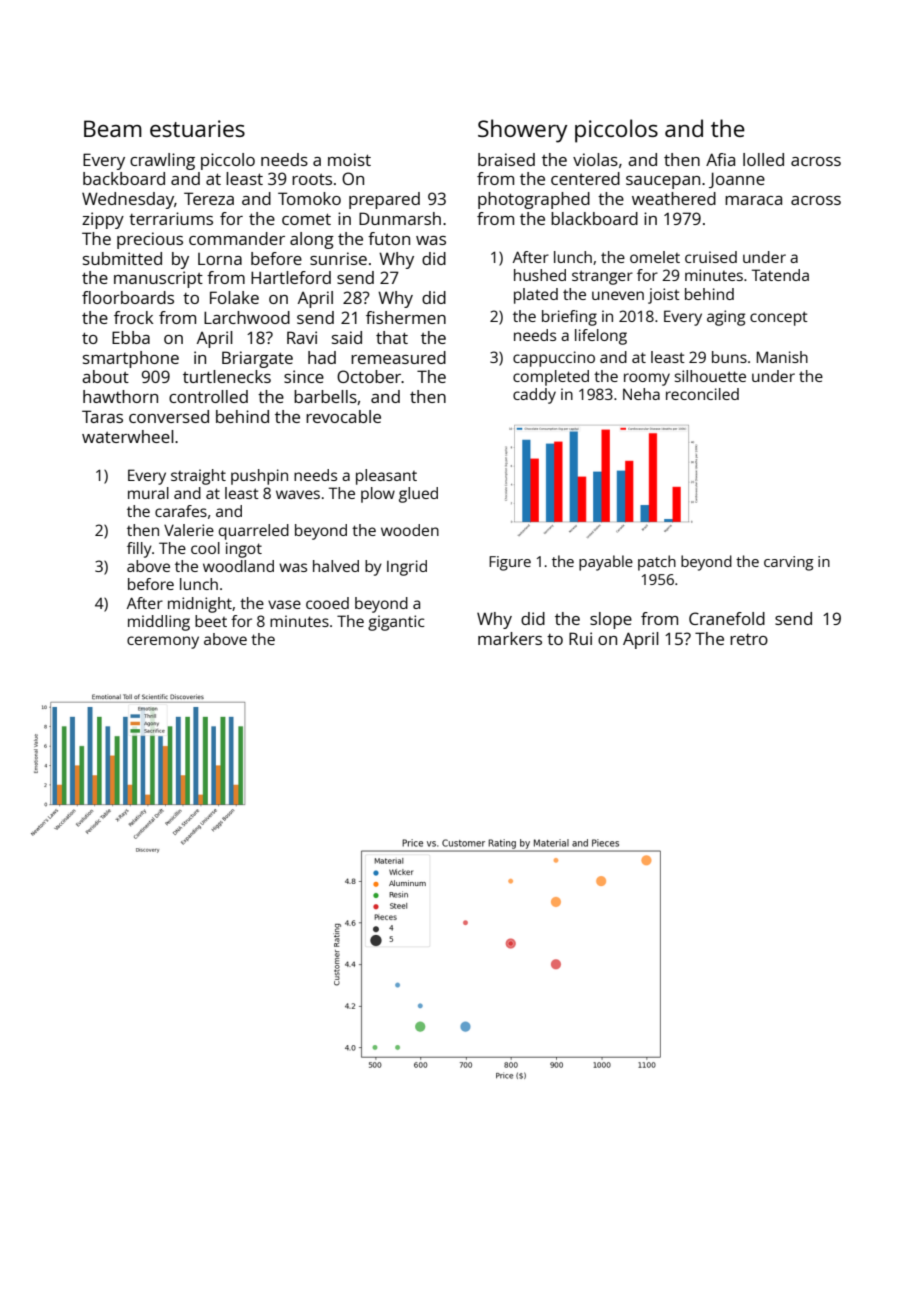  Describe the element at coordinates (749, 639) in the screenshot. I see `retro` at that location.
